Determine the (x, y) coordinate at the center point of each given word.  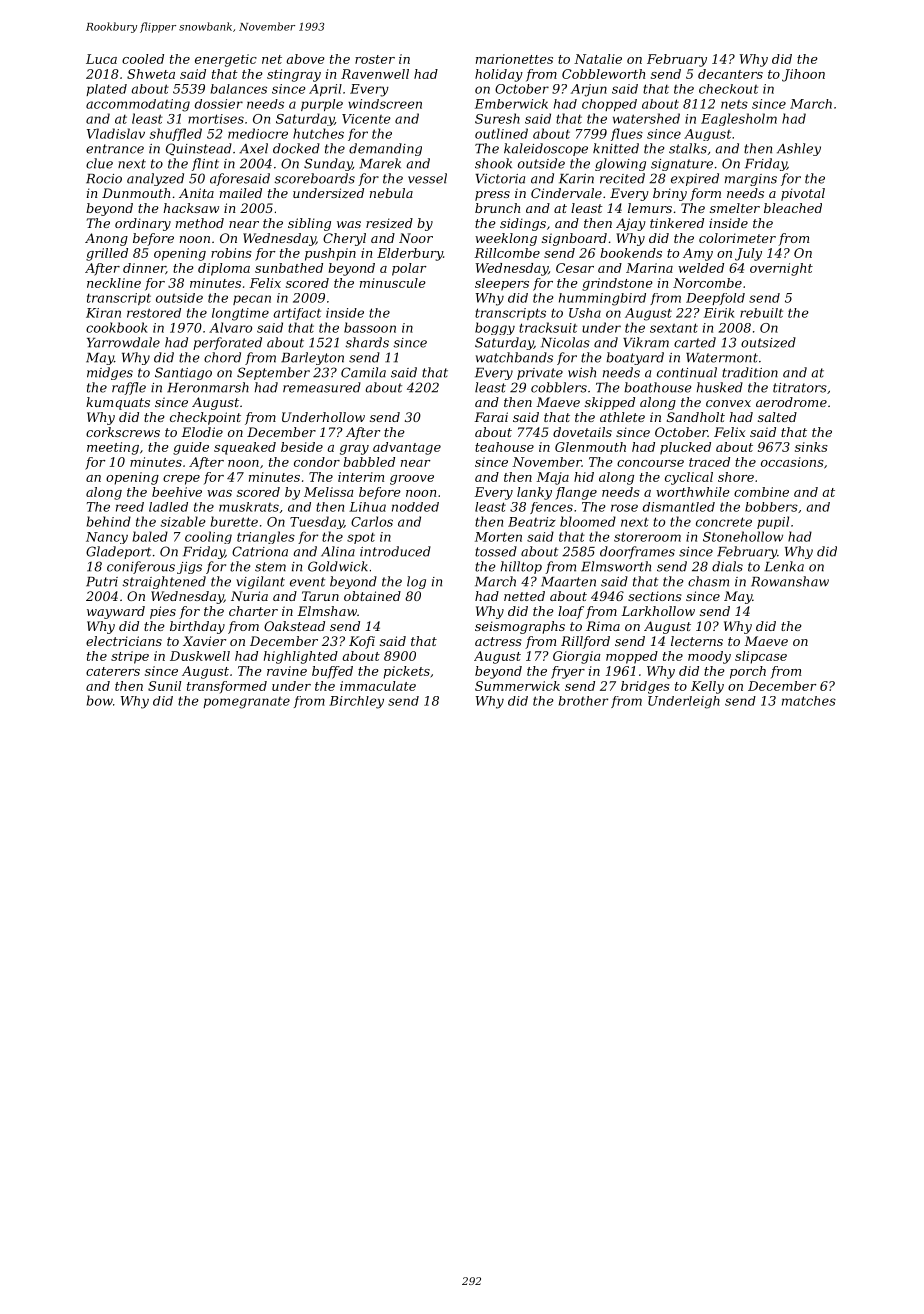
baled (150, 536)
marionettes (514, 59)
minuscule (393, 283)
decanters (730, 74)
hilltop (521, 567)
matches (809, 701)
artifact (297, 314)
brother (583, 701)
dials (727, 566)
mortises (216, 119)
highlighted (301, 657)
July (748, 254)
